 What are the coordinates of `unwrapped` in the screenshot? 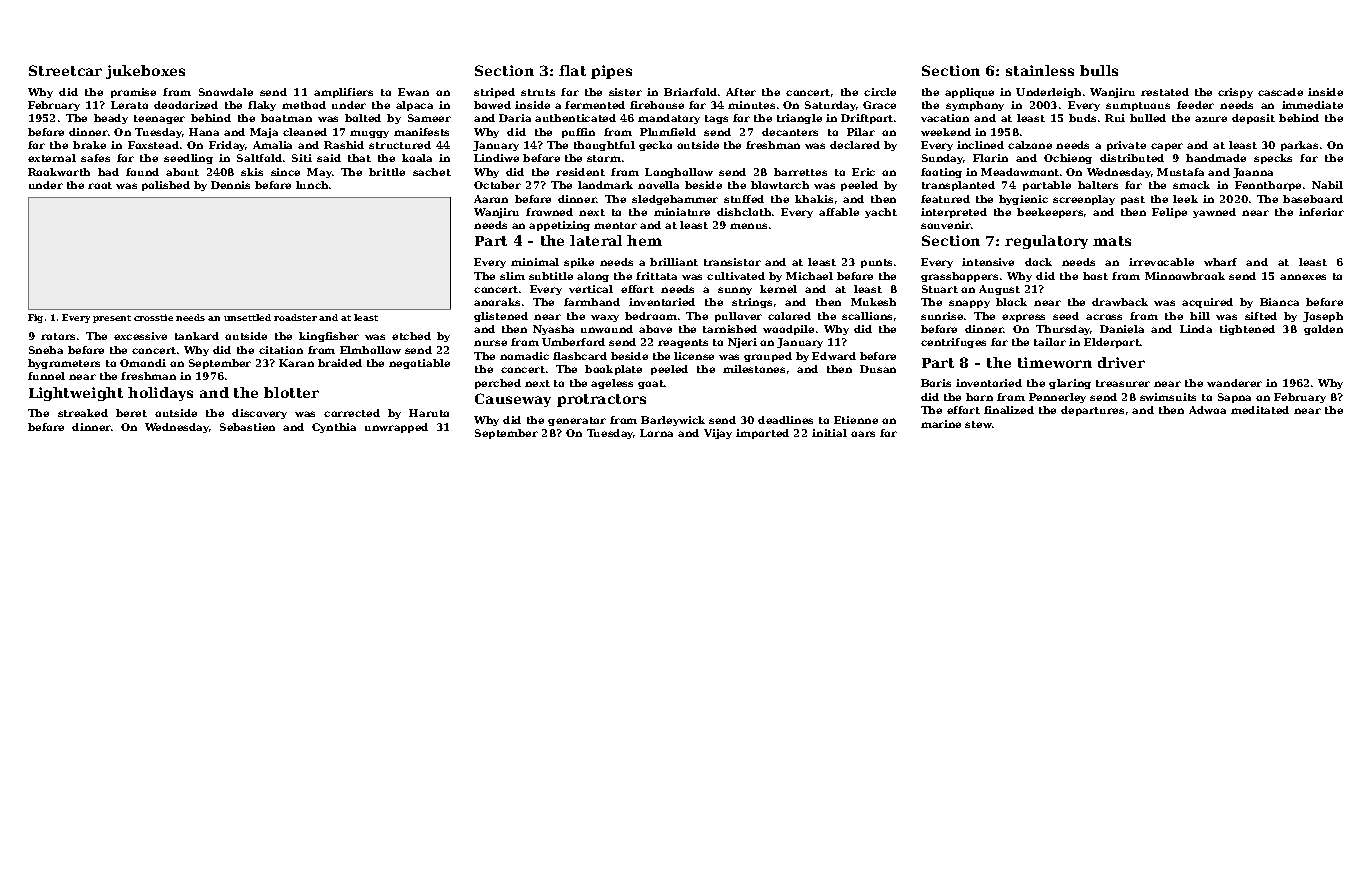 It's located at (396, 428).
